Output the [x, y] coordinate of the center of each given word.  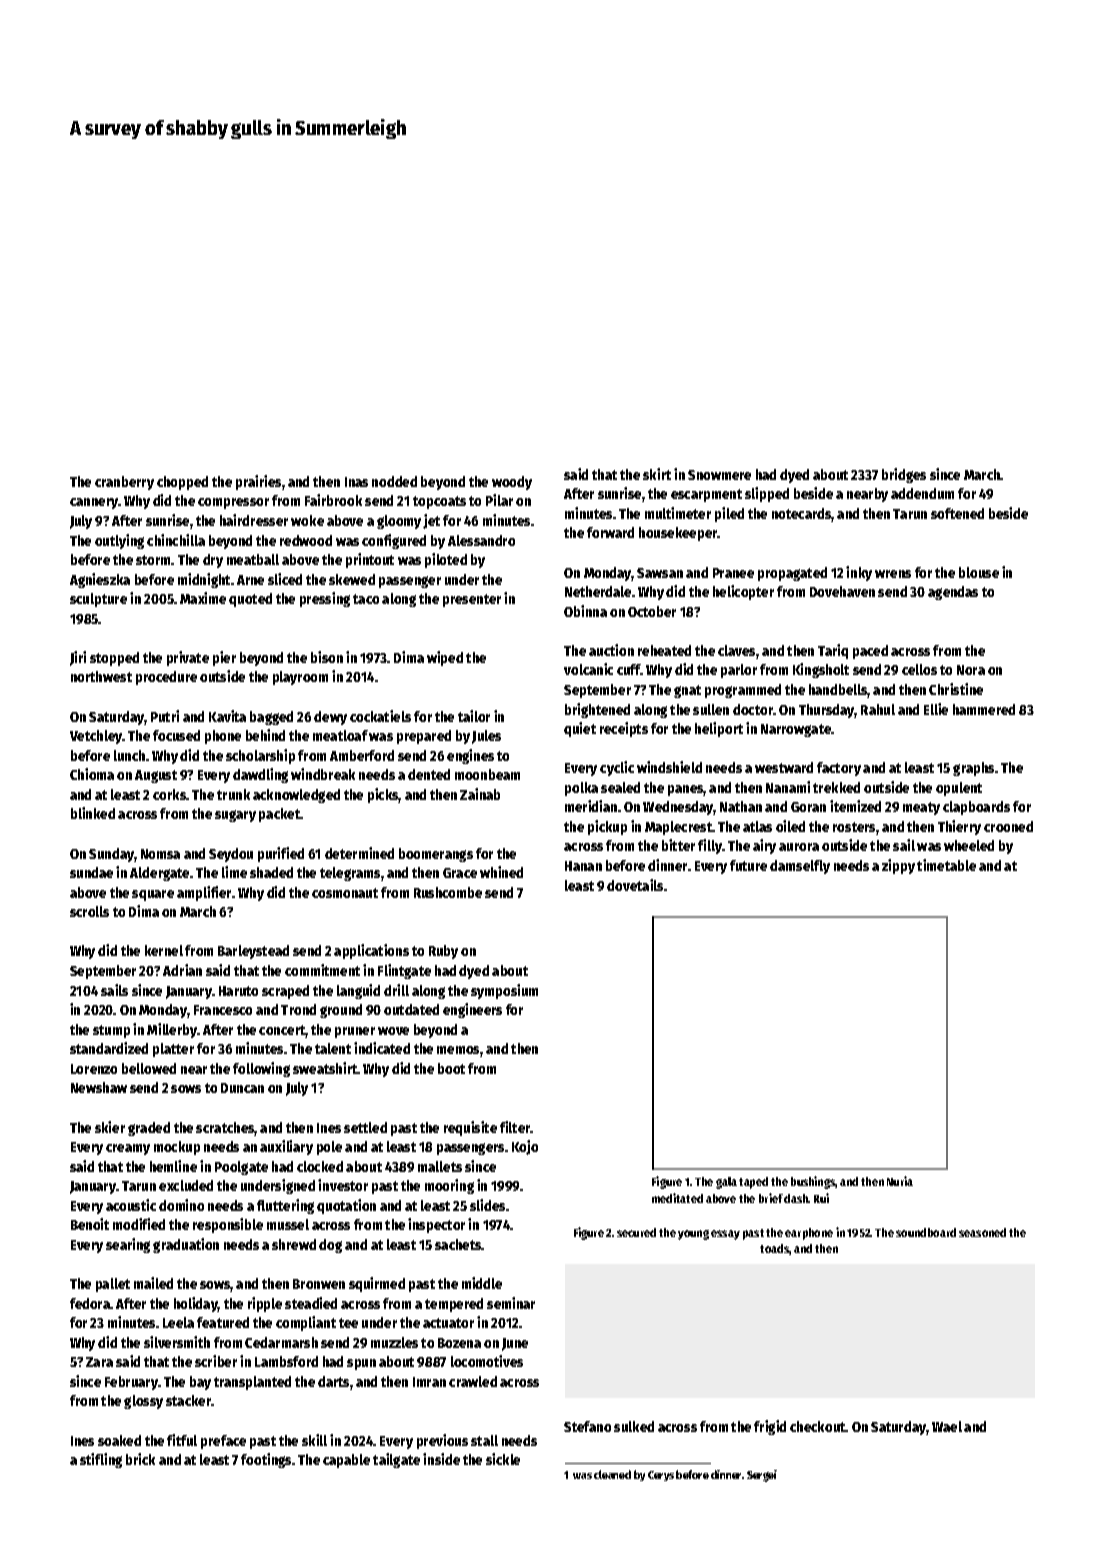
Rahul [878, 709]
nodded [394, 481]
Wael [947, 1426]
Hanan [583, 866]
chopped [182, 483]
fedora [90, 1303]
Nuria [900, 1181]
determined [359, 853]
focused [176, 735]
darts [333, 1381]
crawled [473, 1381]
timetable [946, 865]
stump [111, 1031]
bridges [904, 475]
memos [458, 1050]
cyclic [617, 768]
